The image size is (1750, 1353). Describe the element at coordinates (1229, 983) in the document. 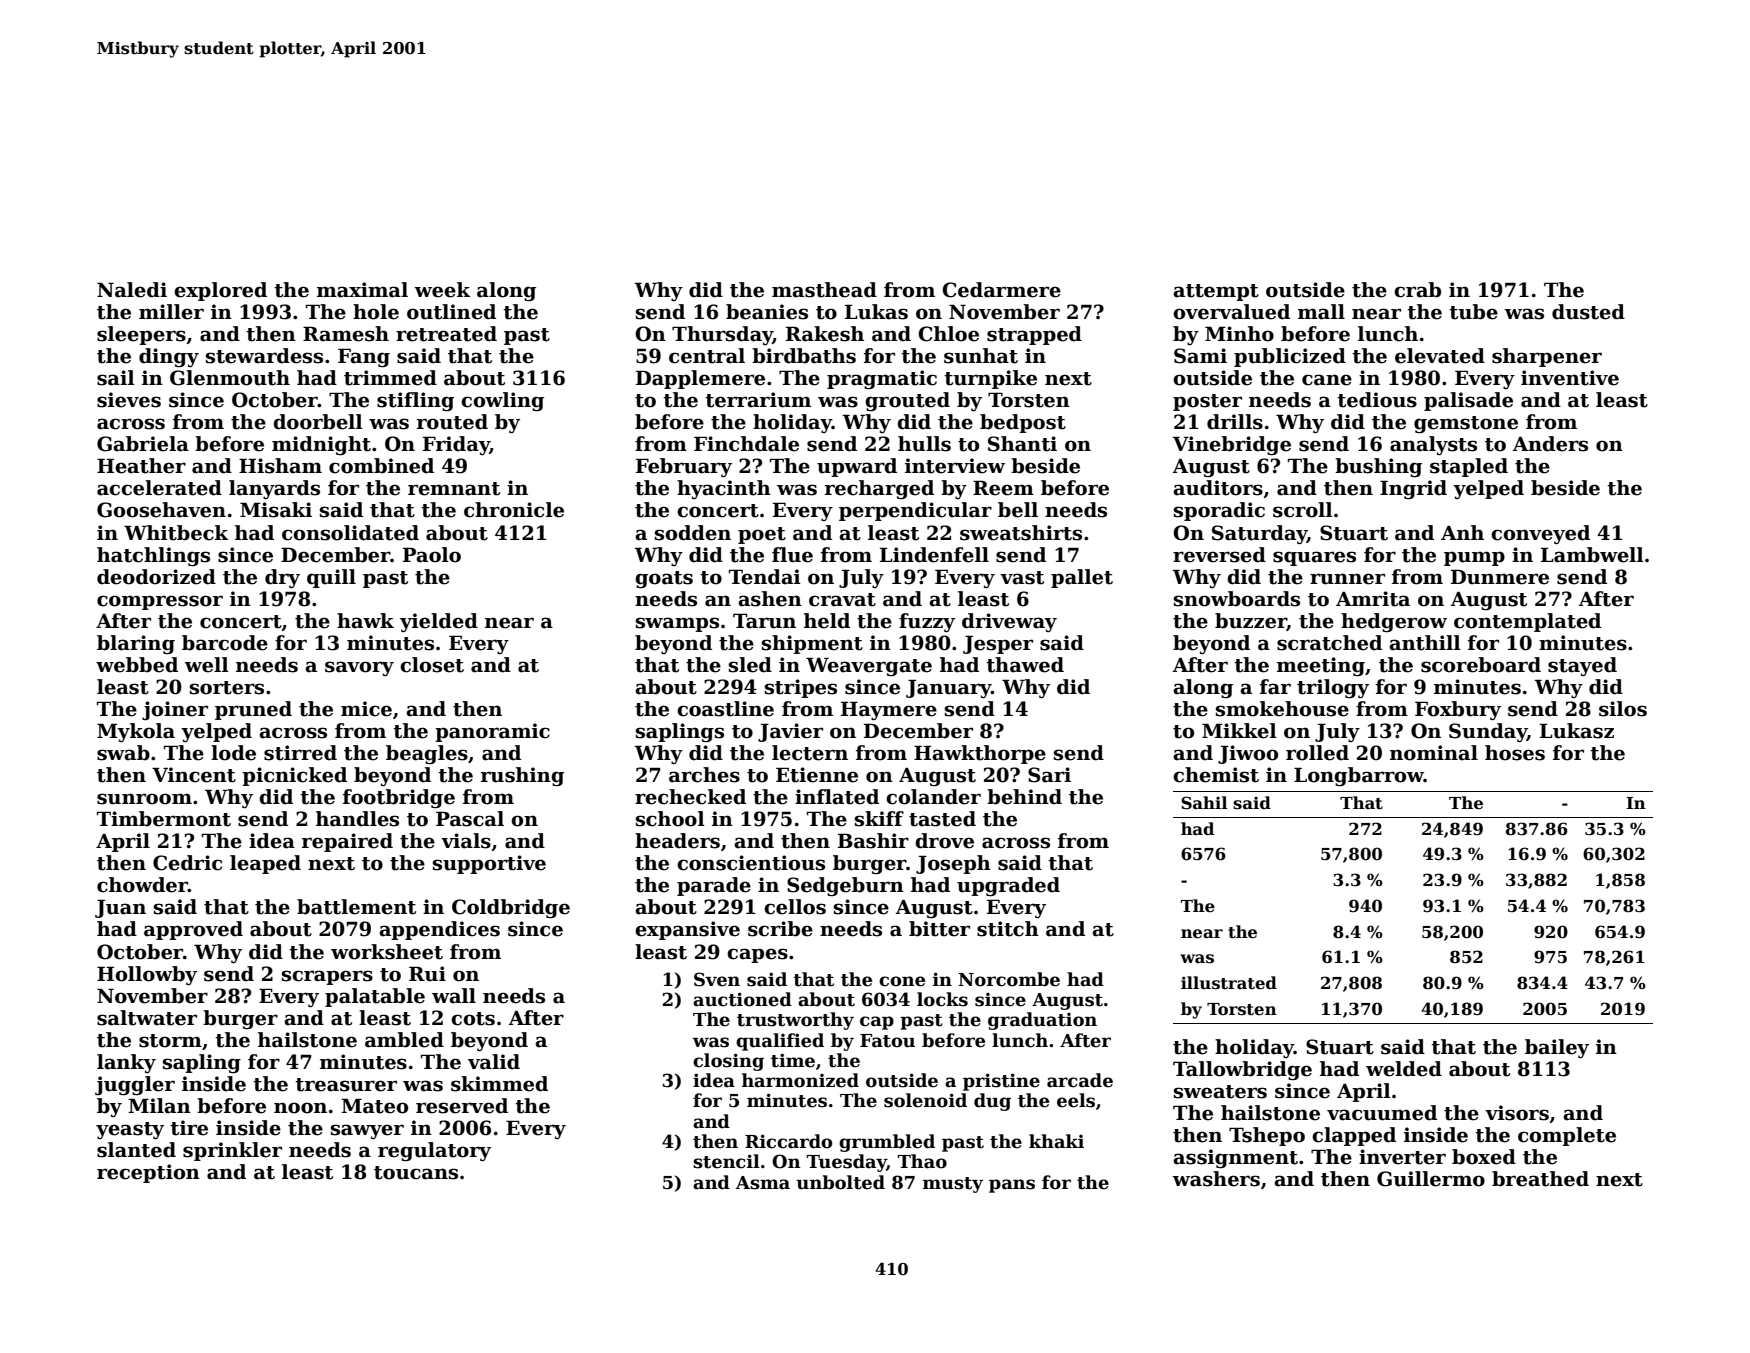

I see `illustrated` at that location.
